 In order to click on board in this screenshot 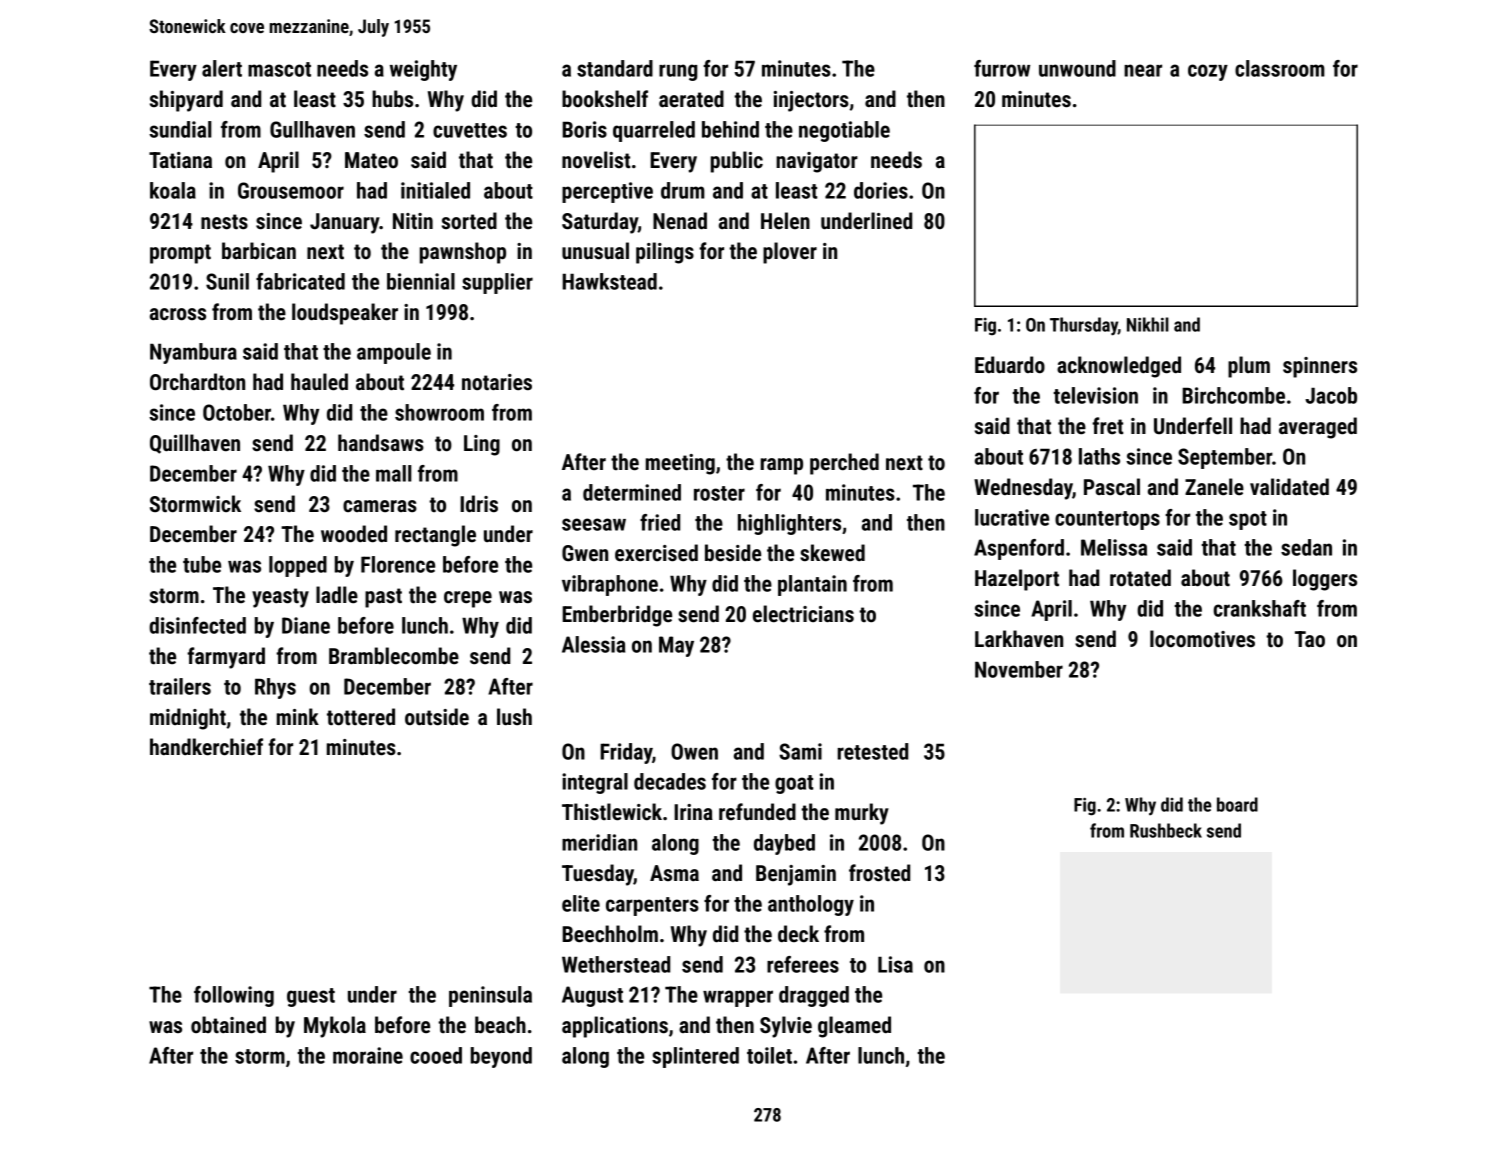, I will do `click(1237, 804)`.
